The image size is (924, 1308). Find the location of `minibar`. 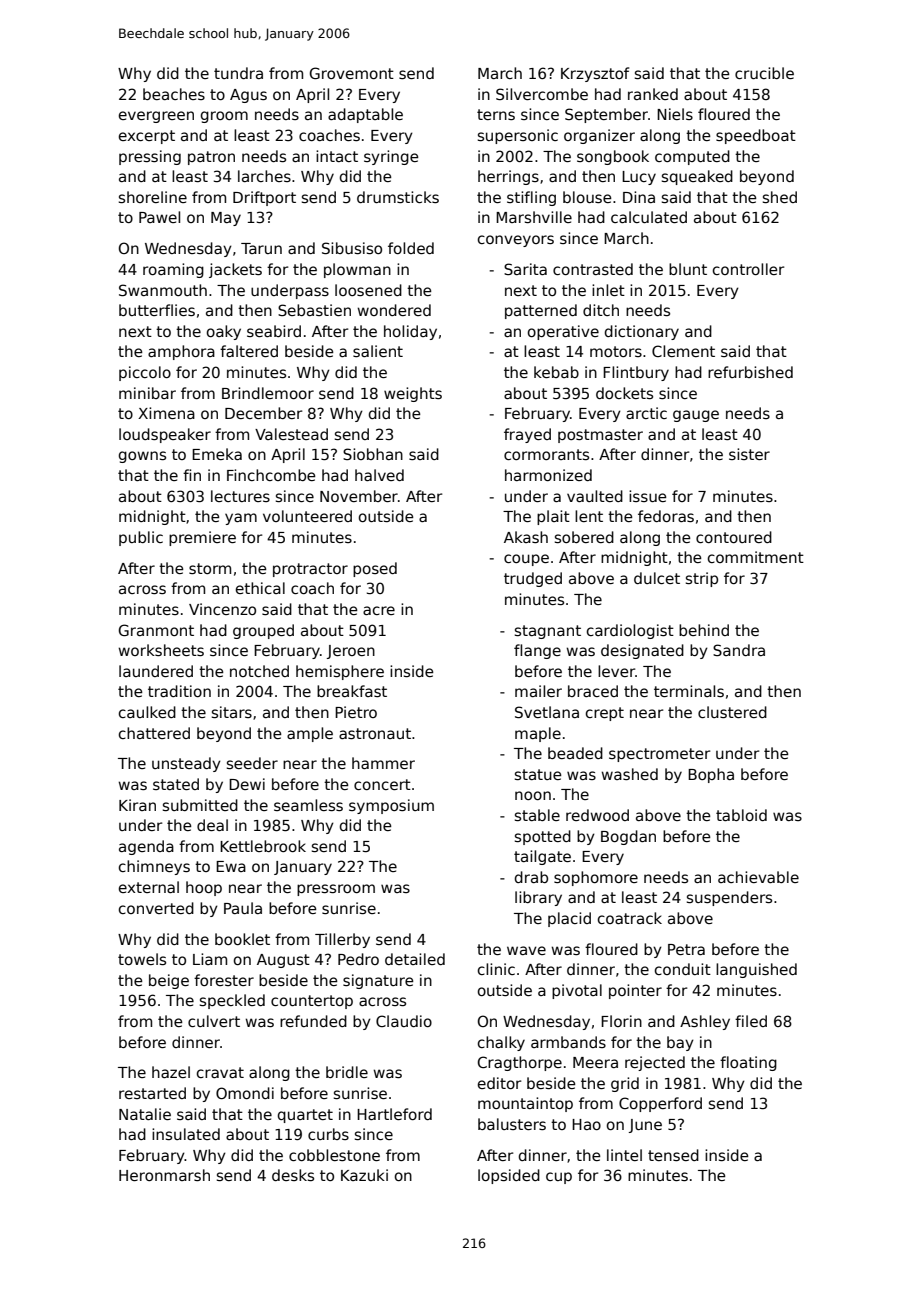

minibar is located at coordinates (147, 393).
